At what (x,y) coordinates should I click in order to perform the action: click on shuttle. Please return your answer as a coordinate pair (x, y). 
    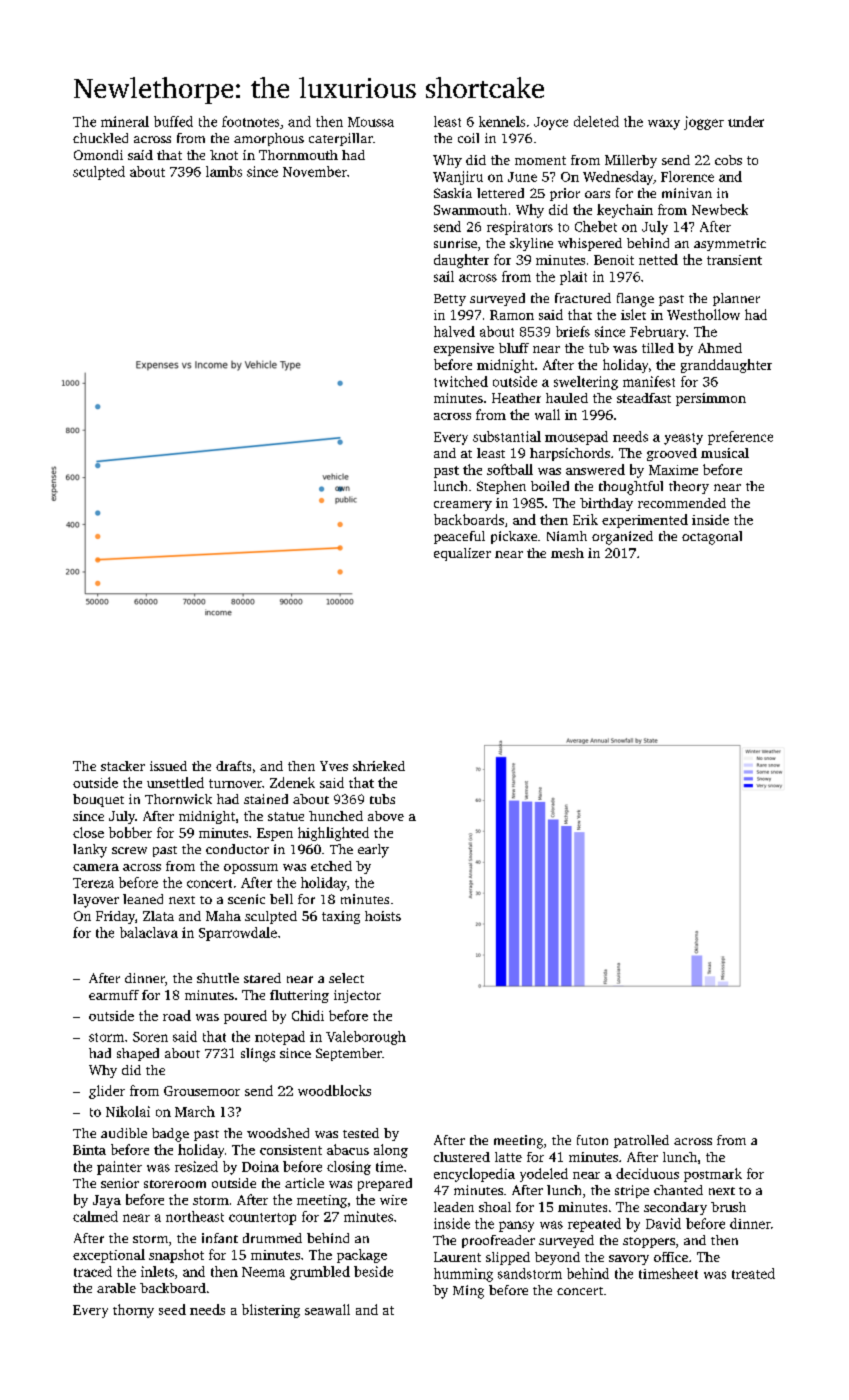
    Looking at the image, I should click on (218, 978).
